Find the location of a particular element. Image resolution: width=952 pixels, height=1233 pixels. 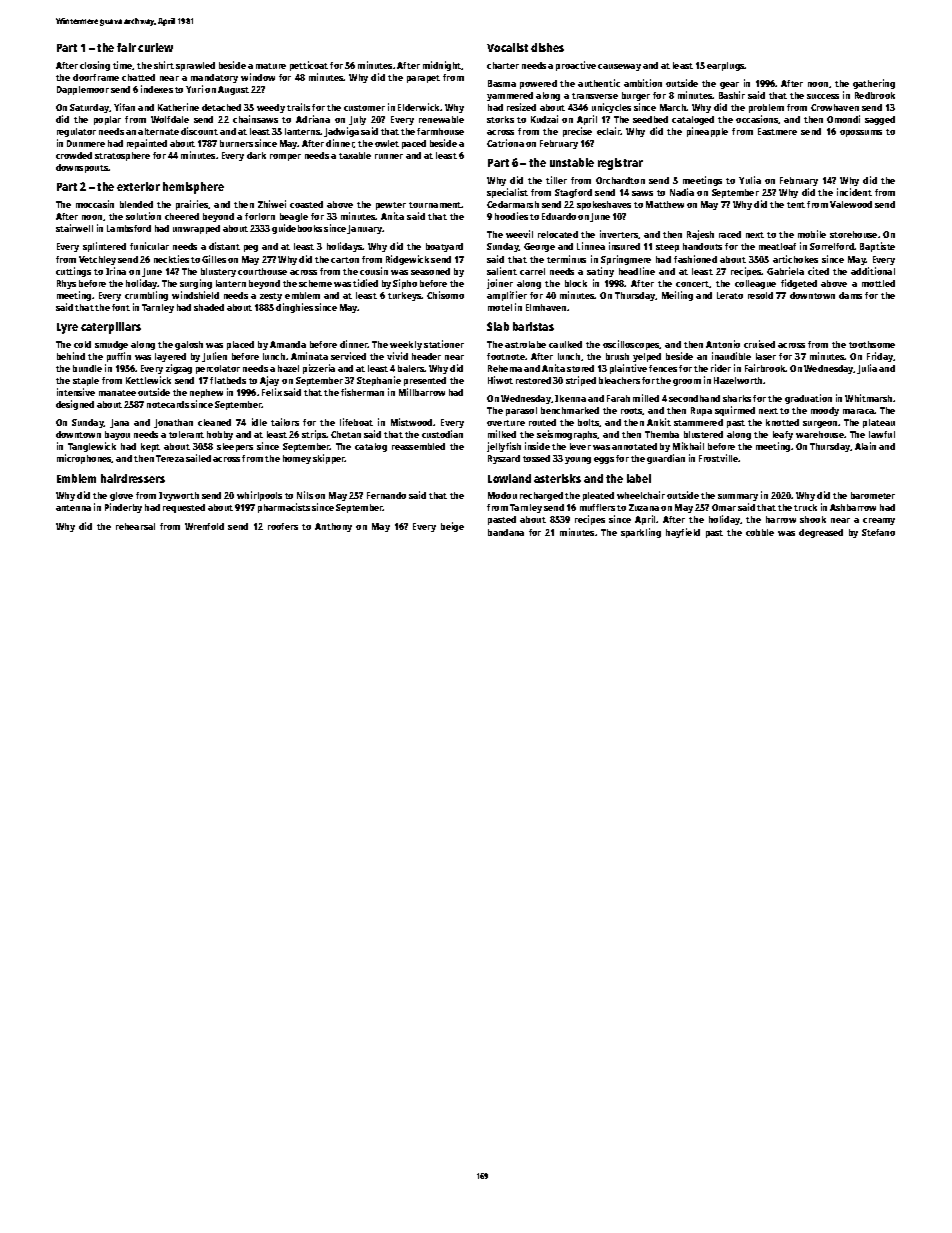

earplugs is located at coordinates (726, 66).
